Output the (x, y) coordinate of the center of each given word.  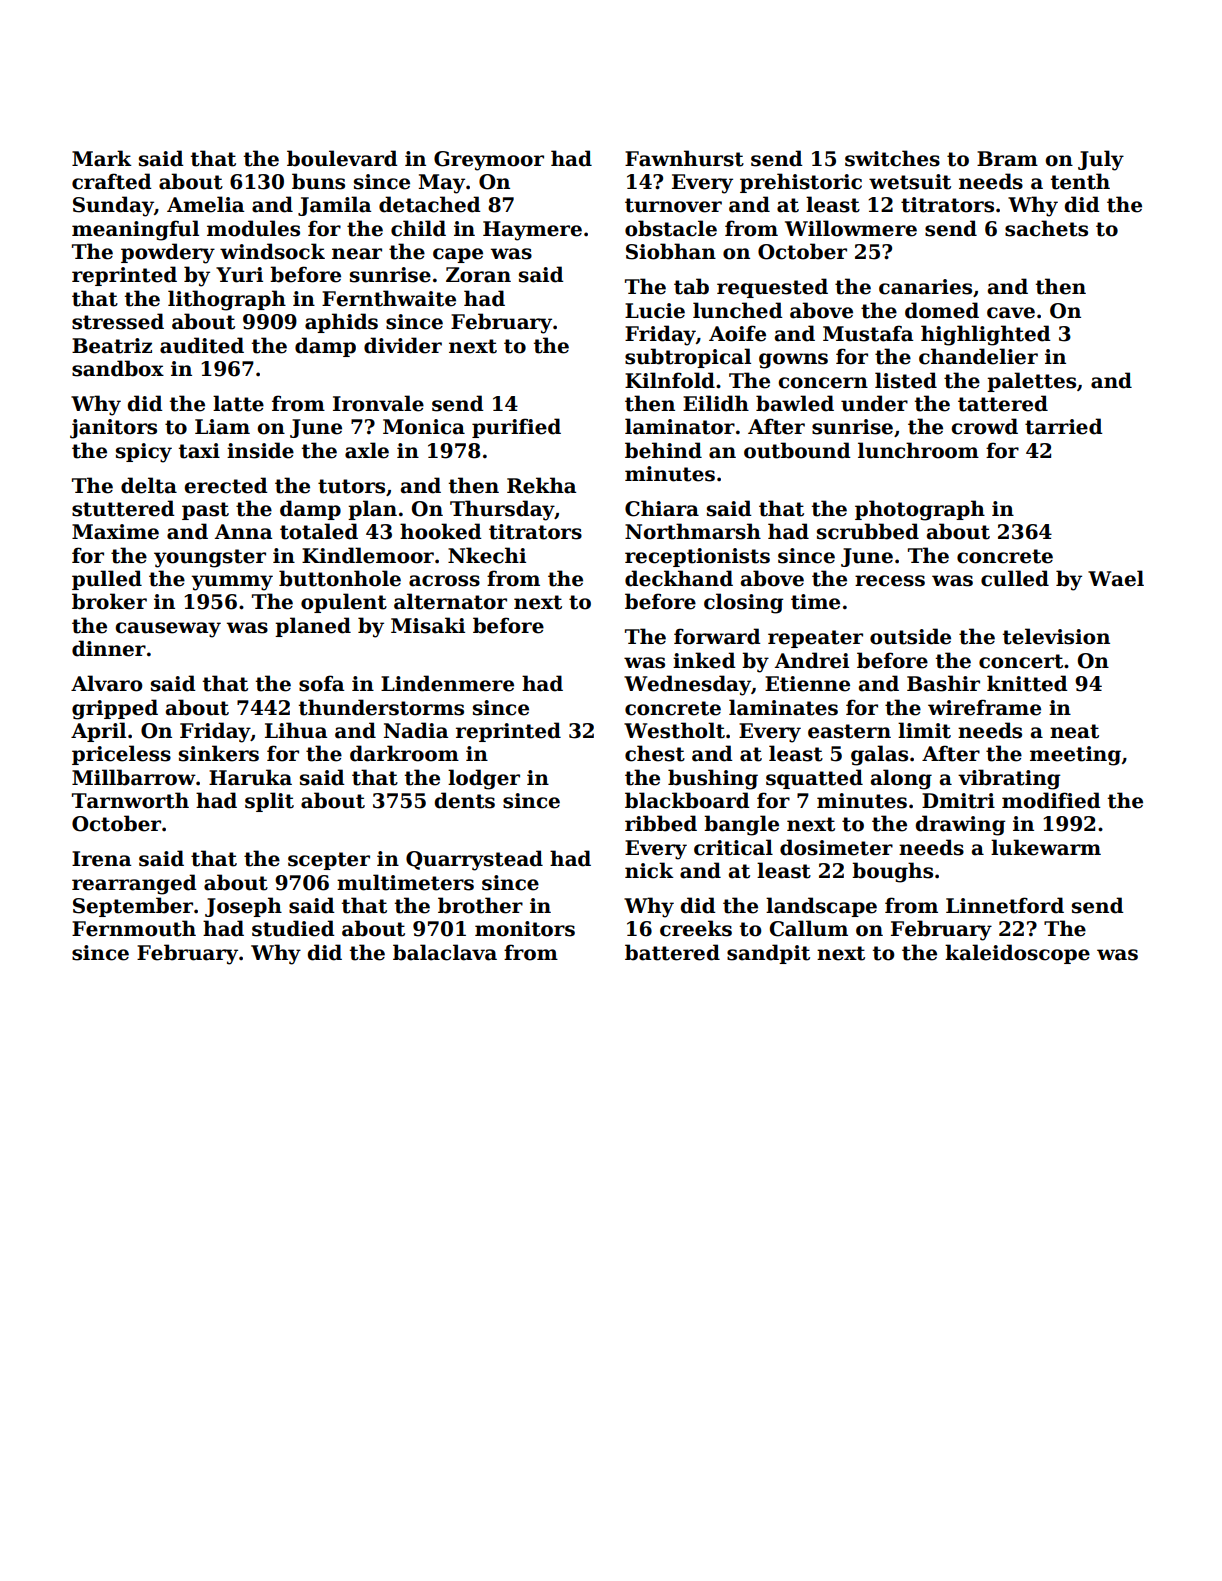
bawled (795, 403)
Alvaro (107, 683)
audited (202, 345)
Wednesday (687, 685)
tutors (351, 486)
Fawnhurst (684, 158)
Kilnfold (670, 380)
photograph (920, 510)
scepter (329, 861)
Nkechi (487, 555)
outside (910, 636)
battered (672, 952)
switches (892, 158)
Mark (102, 158)
